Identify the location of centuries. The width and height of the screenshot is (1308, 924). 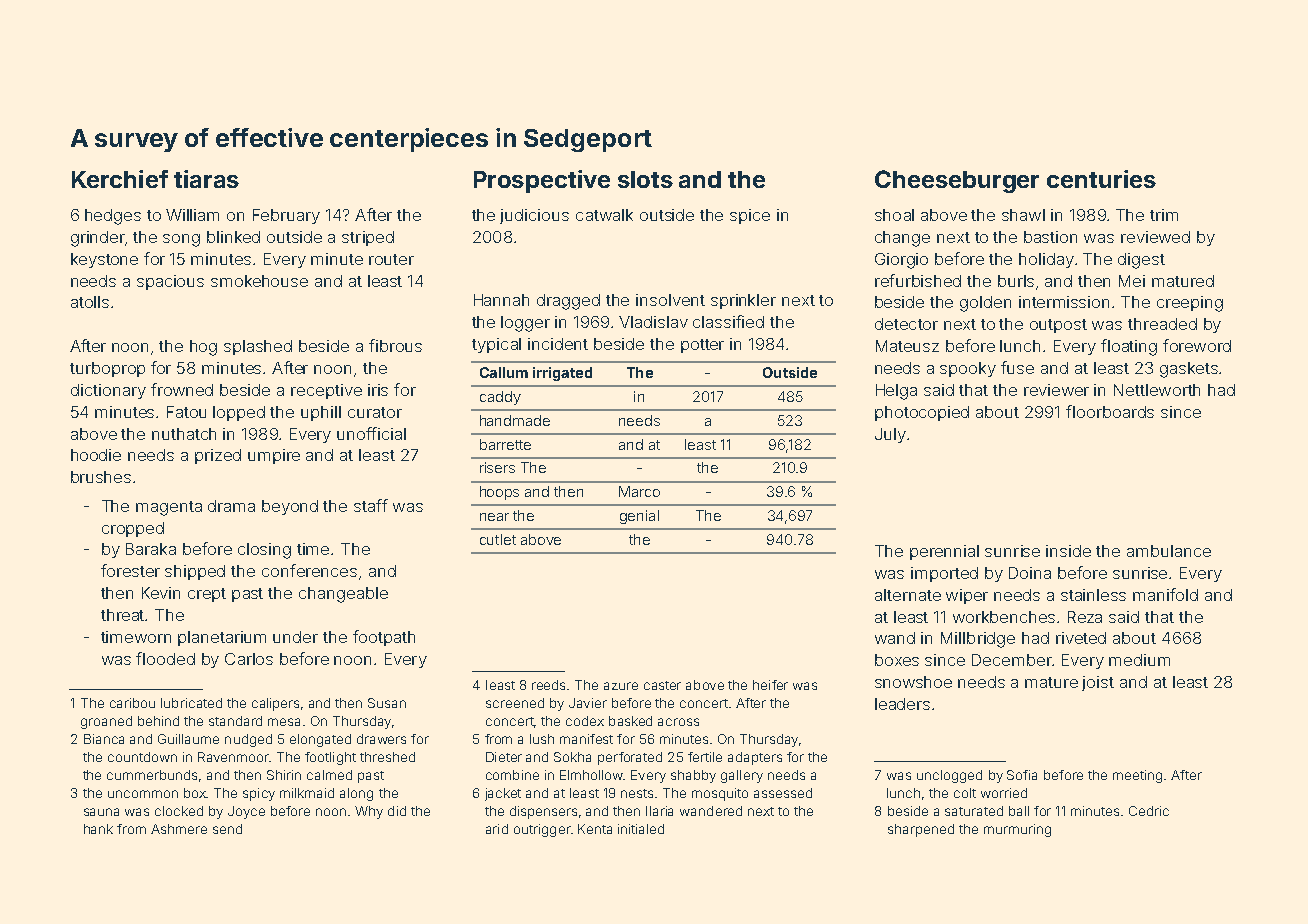
(1101, 179).
